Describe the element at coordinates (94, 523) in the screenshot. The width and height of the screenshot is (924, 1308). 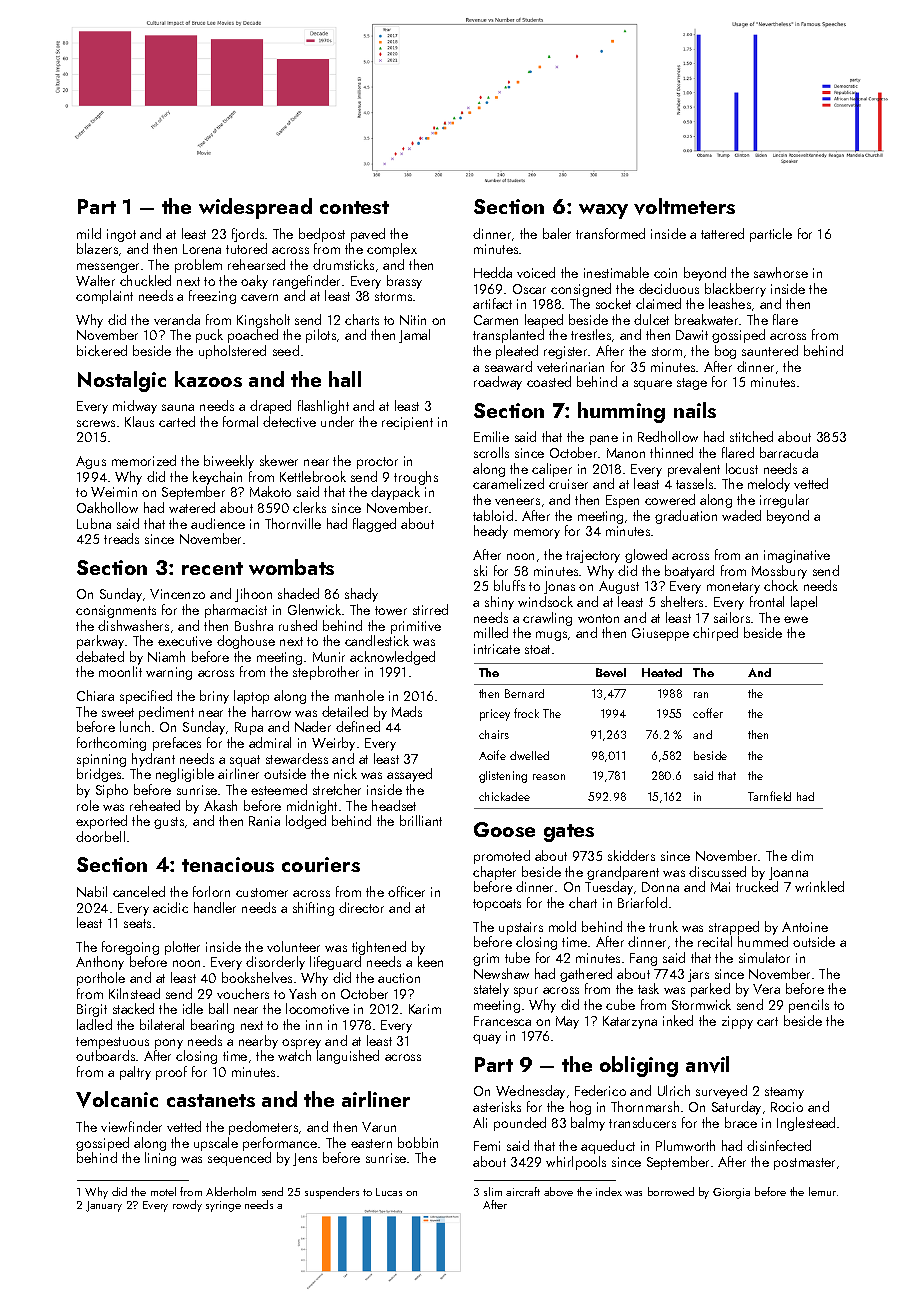
I see `Lubna` at that location.
